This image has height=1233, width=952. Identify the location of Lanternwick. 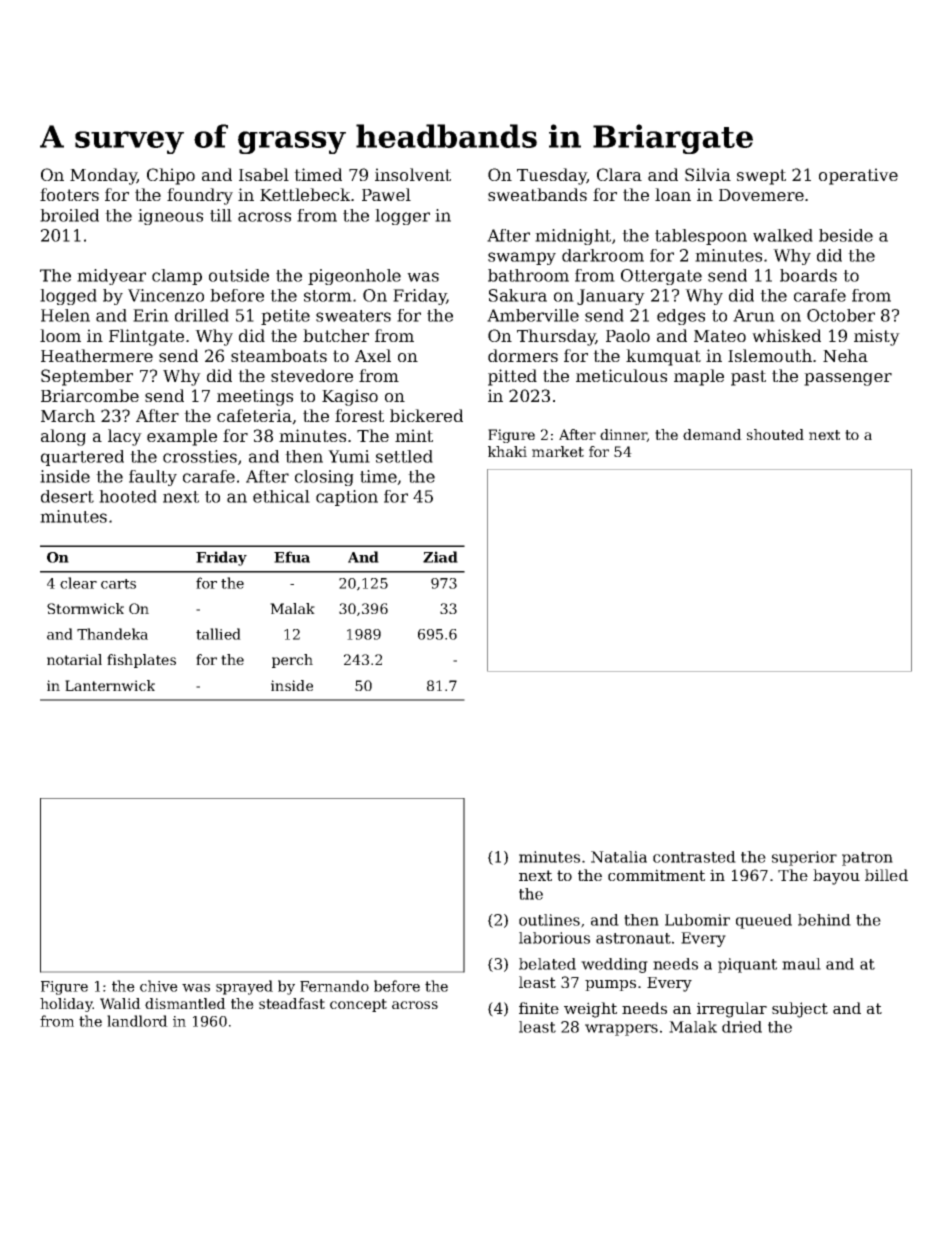
(110, 685).
